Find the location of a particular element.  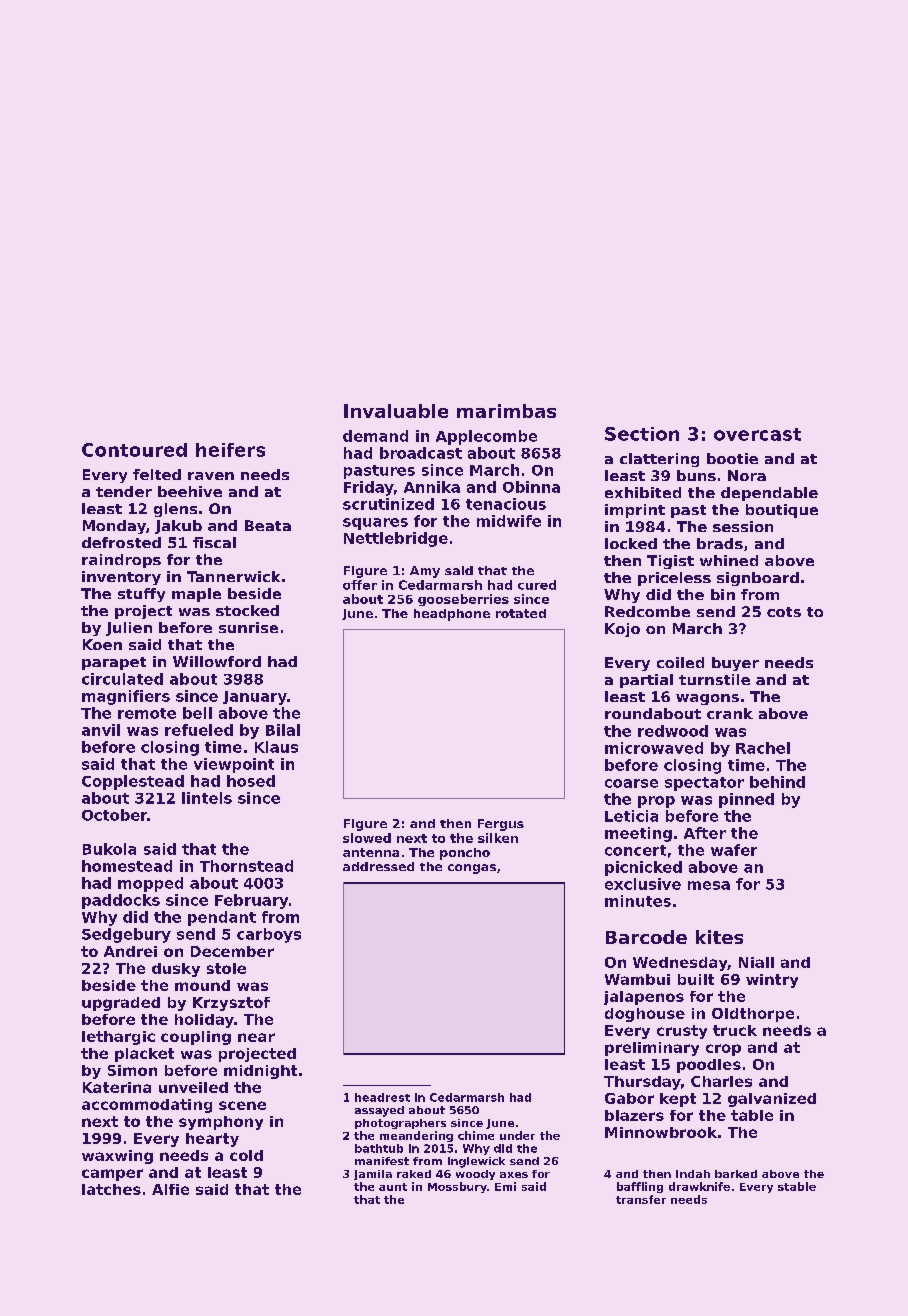

Mossbury is located at coordinates (457, 1187).
